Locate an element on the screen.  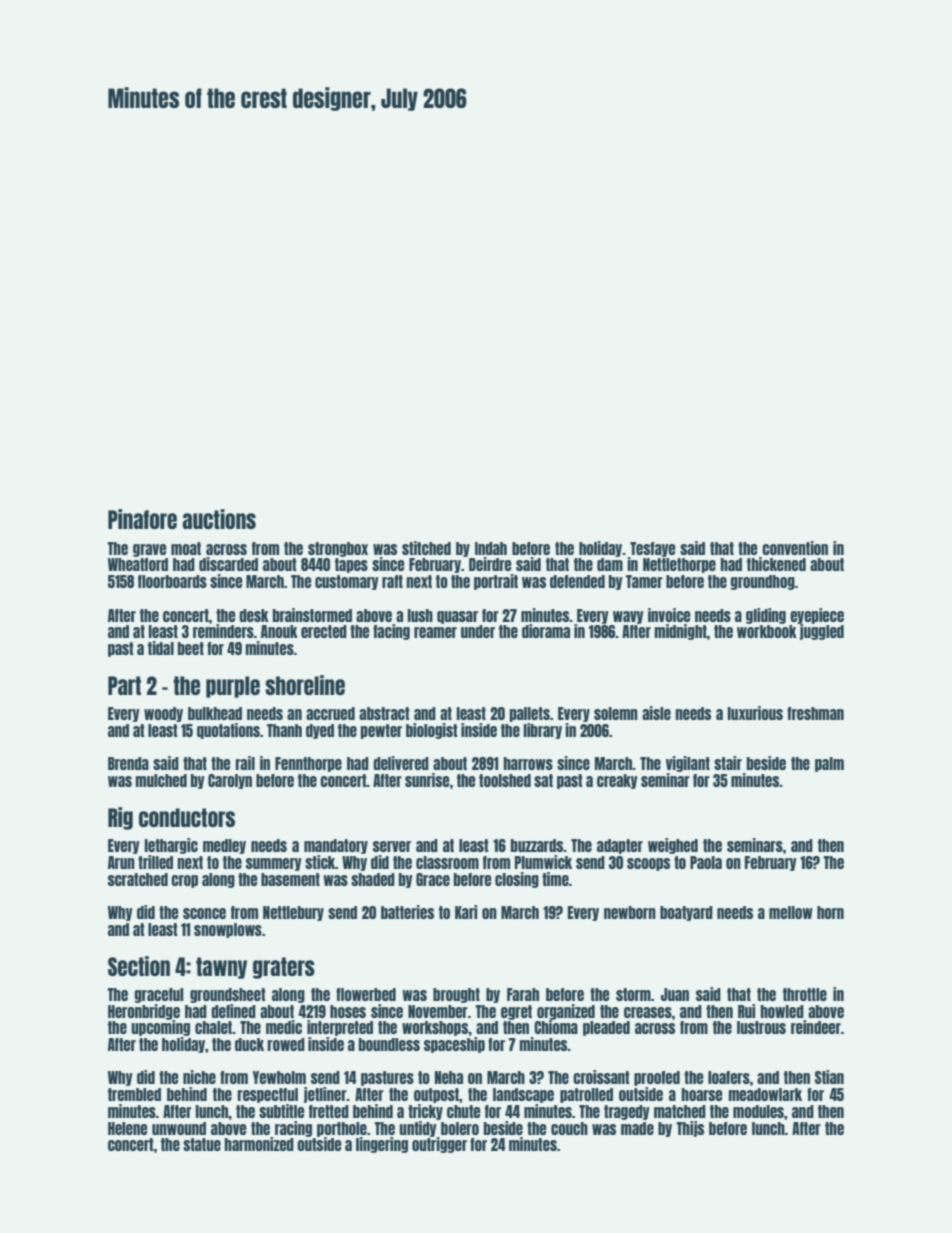
trembled is located at coordinates (134, 1094).
